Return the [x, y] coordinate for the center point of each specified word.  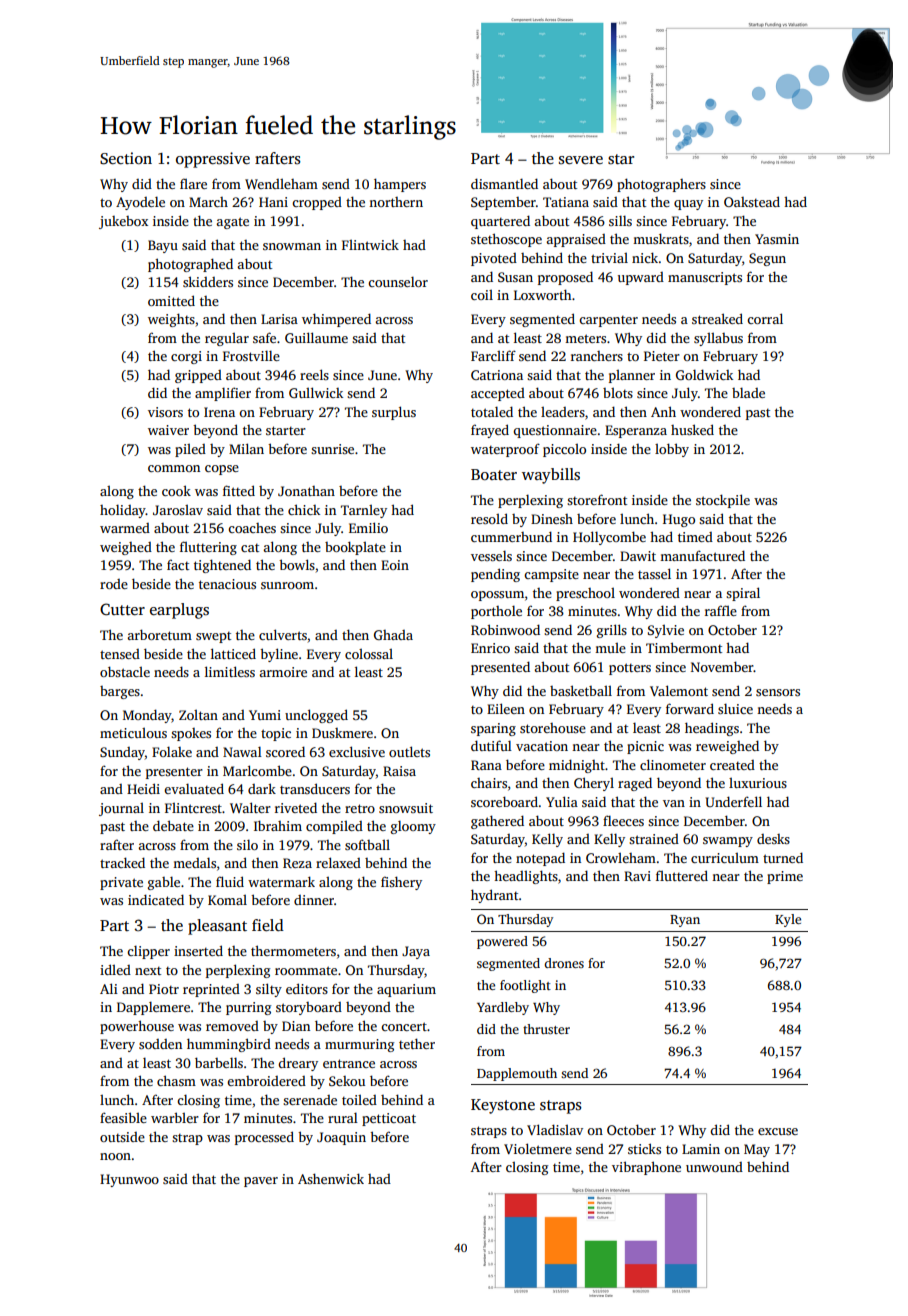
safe [264, 337]
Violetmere [538, 1148]
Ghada [393, 635]
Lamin [701, 1149]
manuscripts [705, 278]
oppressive [213, 160]
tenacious [227, 584]
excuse [778, 1131]
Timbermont [684, 647]
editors [307, 988]
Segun [767, 259]
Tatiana [566, 202]
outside [122, 1137]
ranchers [597, 356]
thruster [546, 1029]
